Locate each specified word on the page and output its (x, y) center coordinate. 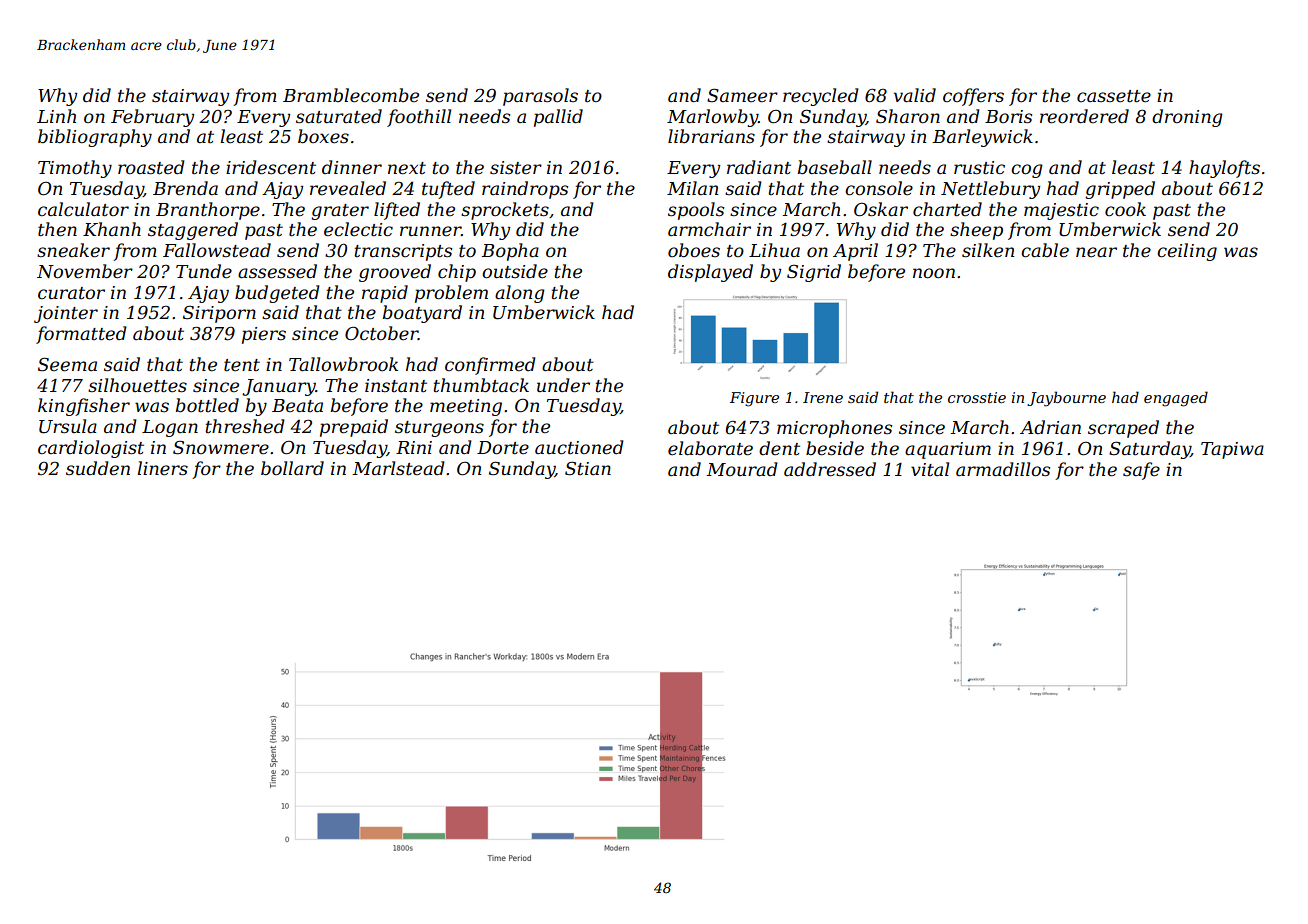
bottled (207, 405)
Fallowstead (217, 250)
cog (1027, 171)
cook (1125, 209)
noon (934, 273)
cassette (1114, 96)
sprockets (505, 211)
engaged (1176, 399)
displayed (710, 273)
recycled (821, 97)
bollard (292, 468)
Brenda (185, 188)
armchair (709, 229)
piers (264, 335)
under (563, 385)
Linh (56, 116)
